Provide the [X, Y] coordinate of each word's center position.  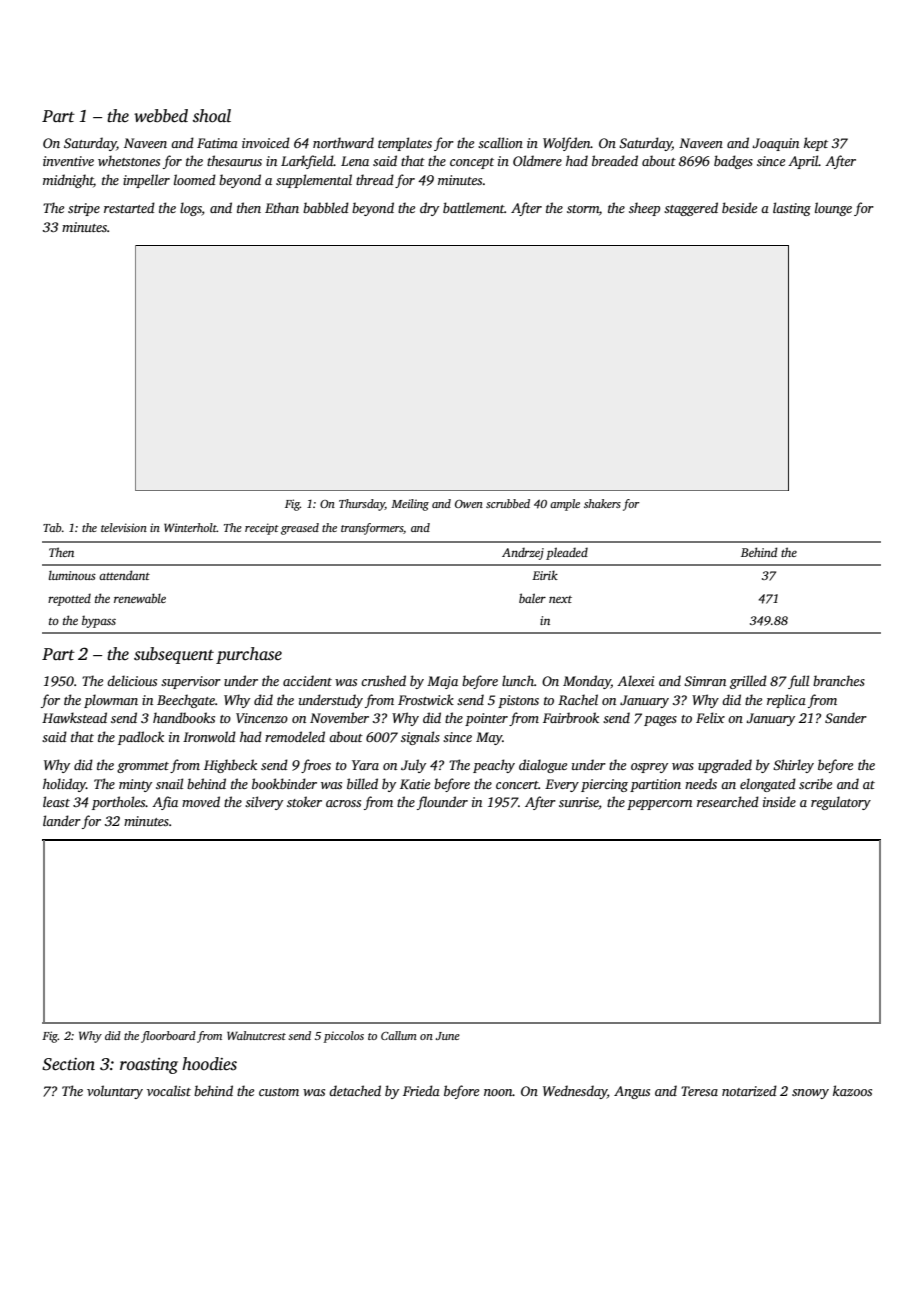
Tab [52, 527]
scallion [500, 142]
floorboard [168, 1037]
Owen [469, 504]
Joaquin [775, 144]
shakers [602, 503]
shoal [212, 116]
